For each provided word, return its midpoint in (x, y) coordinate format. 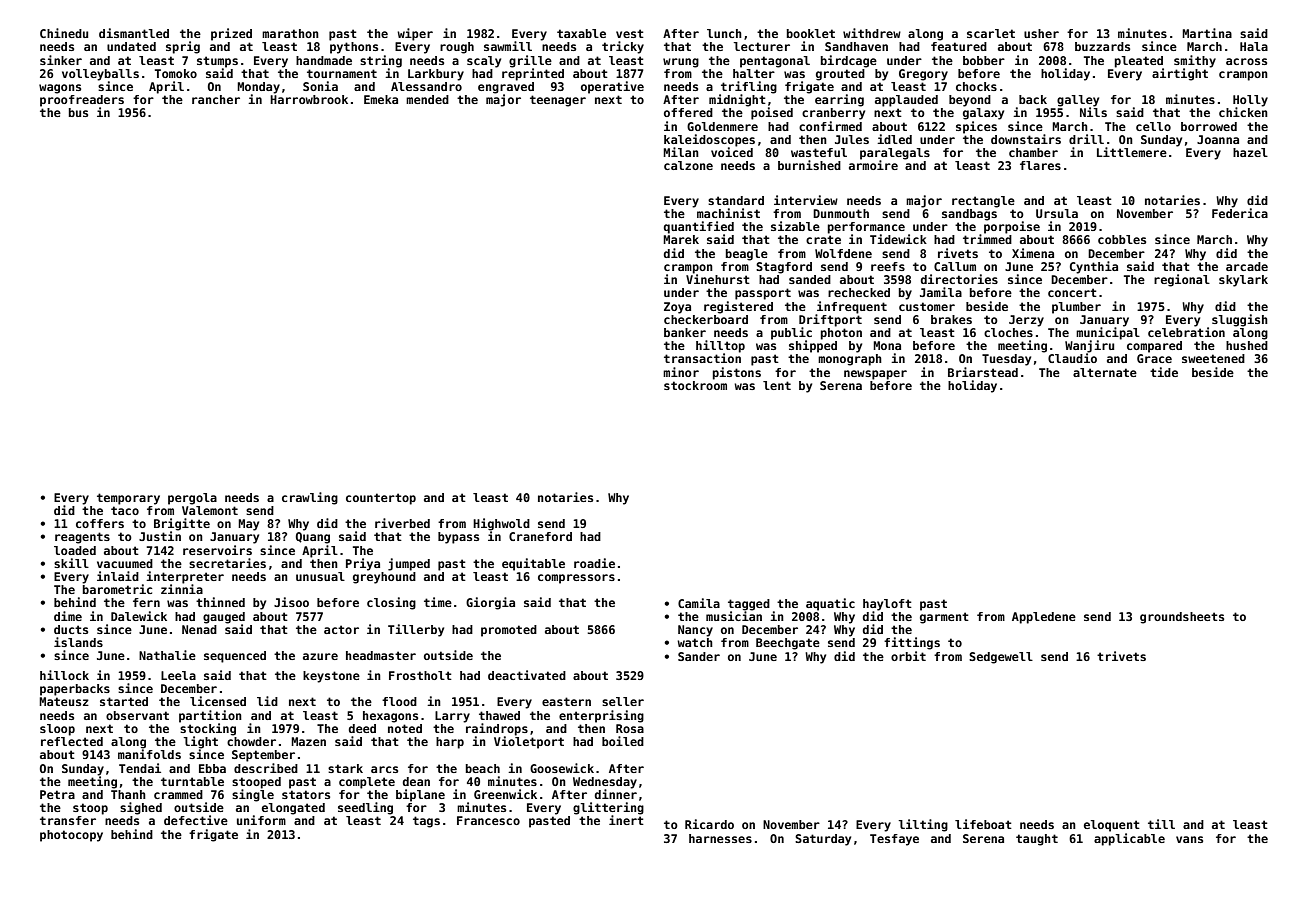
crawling (310, 498)
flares (1040, 165)
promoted (509, 631)
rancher (216, 99)
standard (736, 200)
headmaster (381, 655)
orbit (908, 656)
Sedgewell (1001, 658)
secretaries (227, 563)
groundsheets (1182, 618)
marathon (290, 33)
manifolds (149, 754)
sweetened (1213, 358)
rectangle (983, 202)
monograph (850, 360)
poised (772, 113)
